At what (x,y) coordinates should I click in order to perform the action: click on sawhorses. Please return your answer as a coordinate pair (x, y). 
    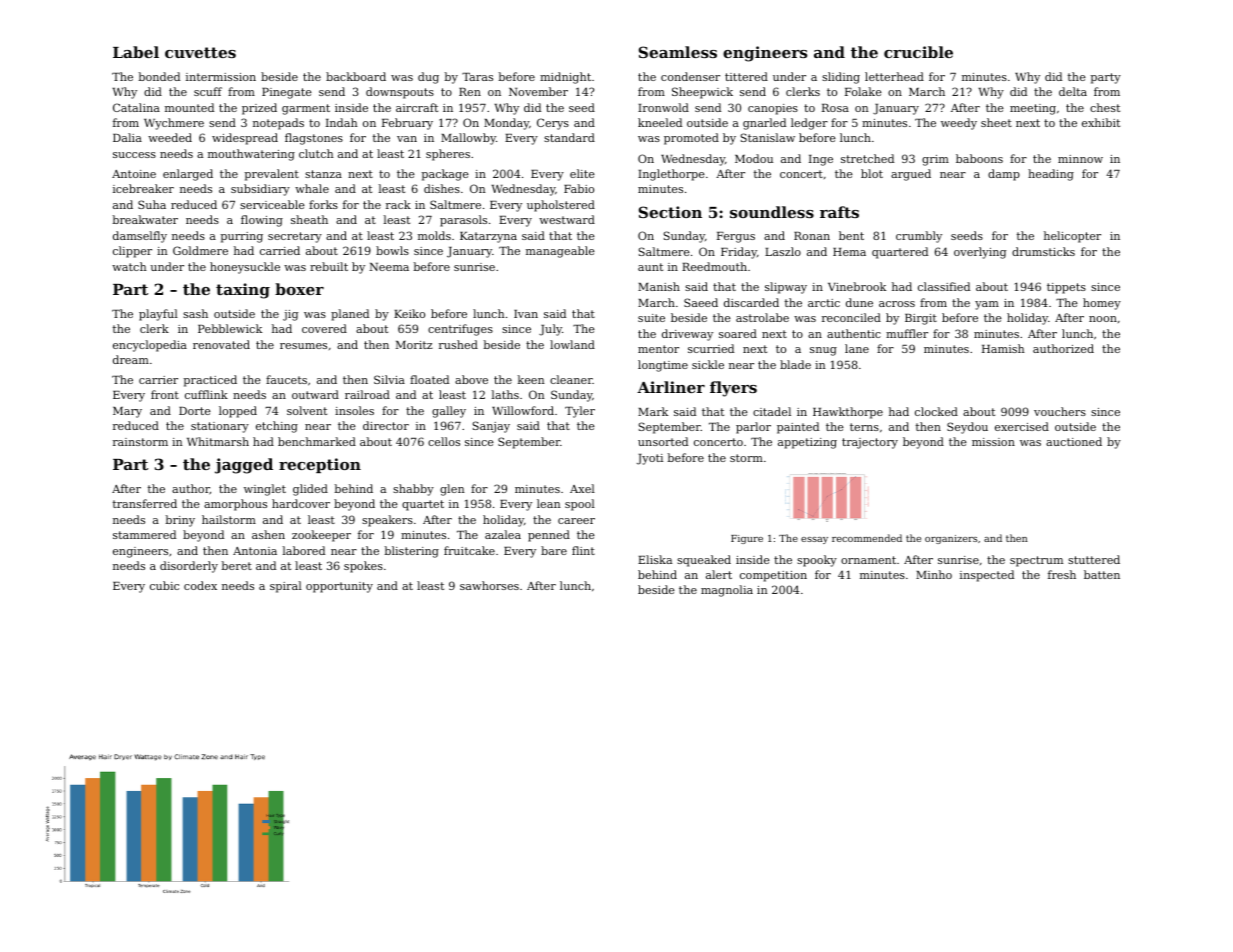
    Looking at the image, I should click on (489, 585).
